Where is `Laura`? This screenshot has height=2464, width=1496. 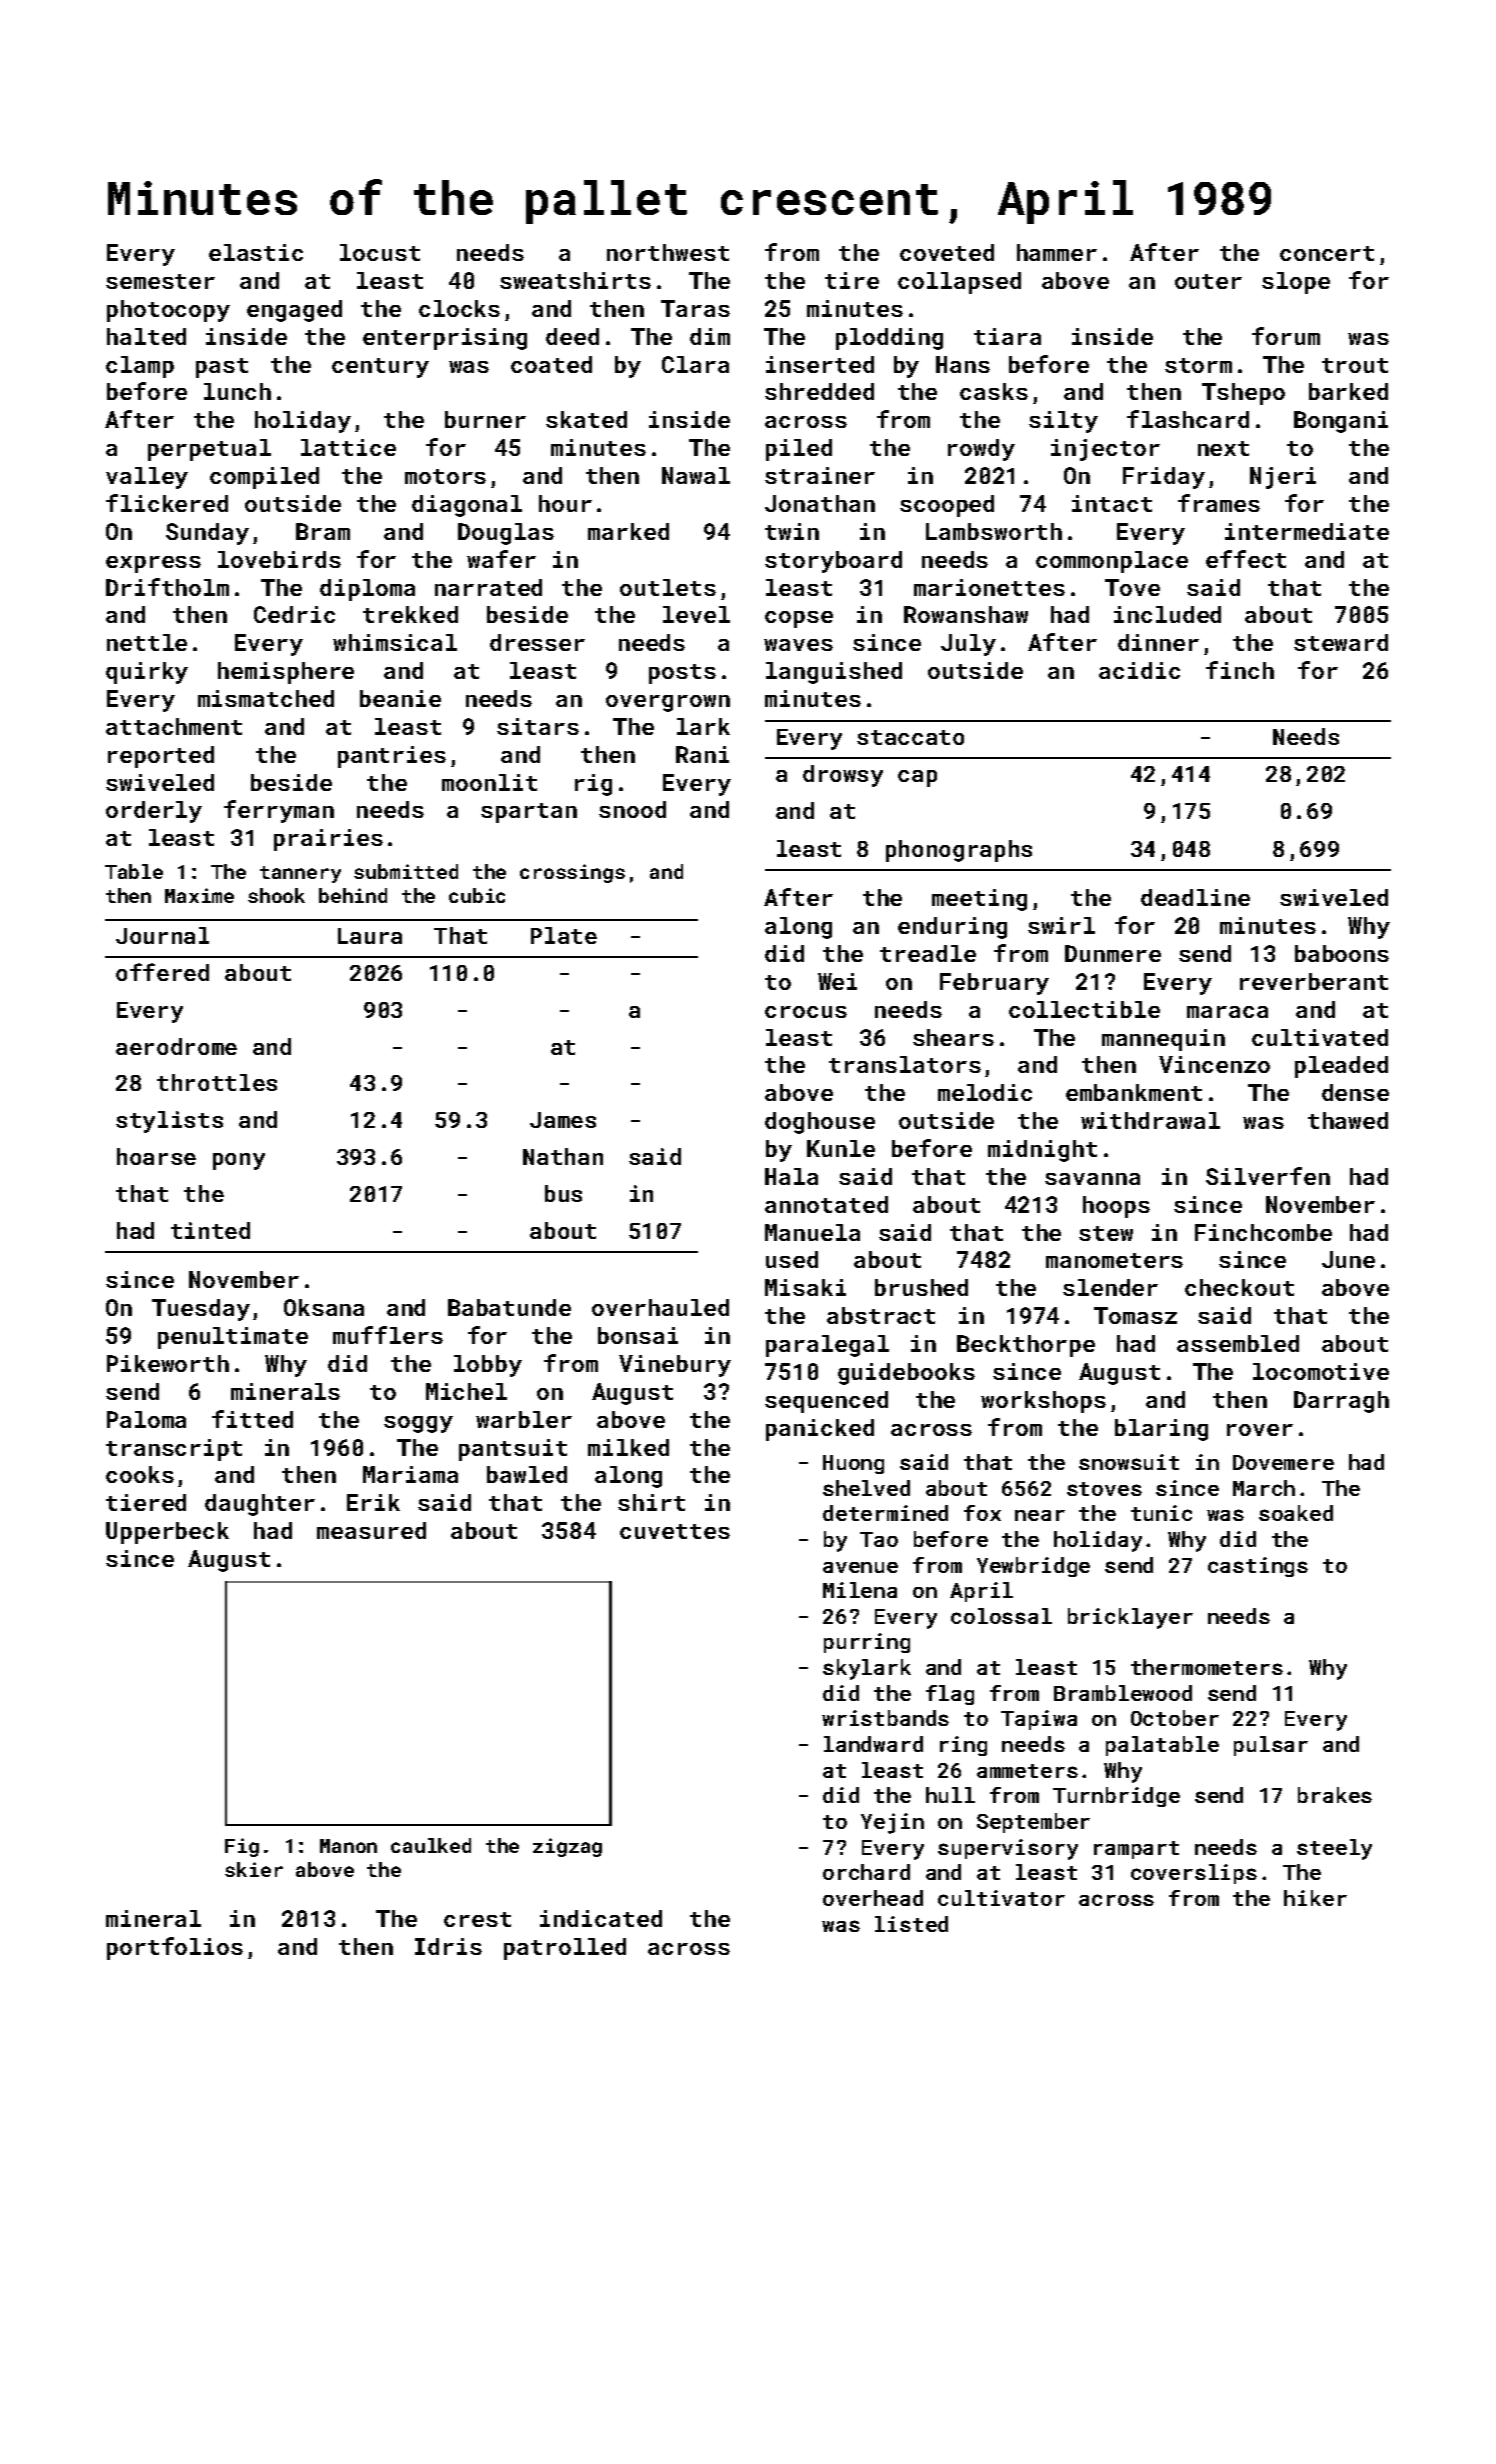
Laura is located at coordinates (370, 936).
